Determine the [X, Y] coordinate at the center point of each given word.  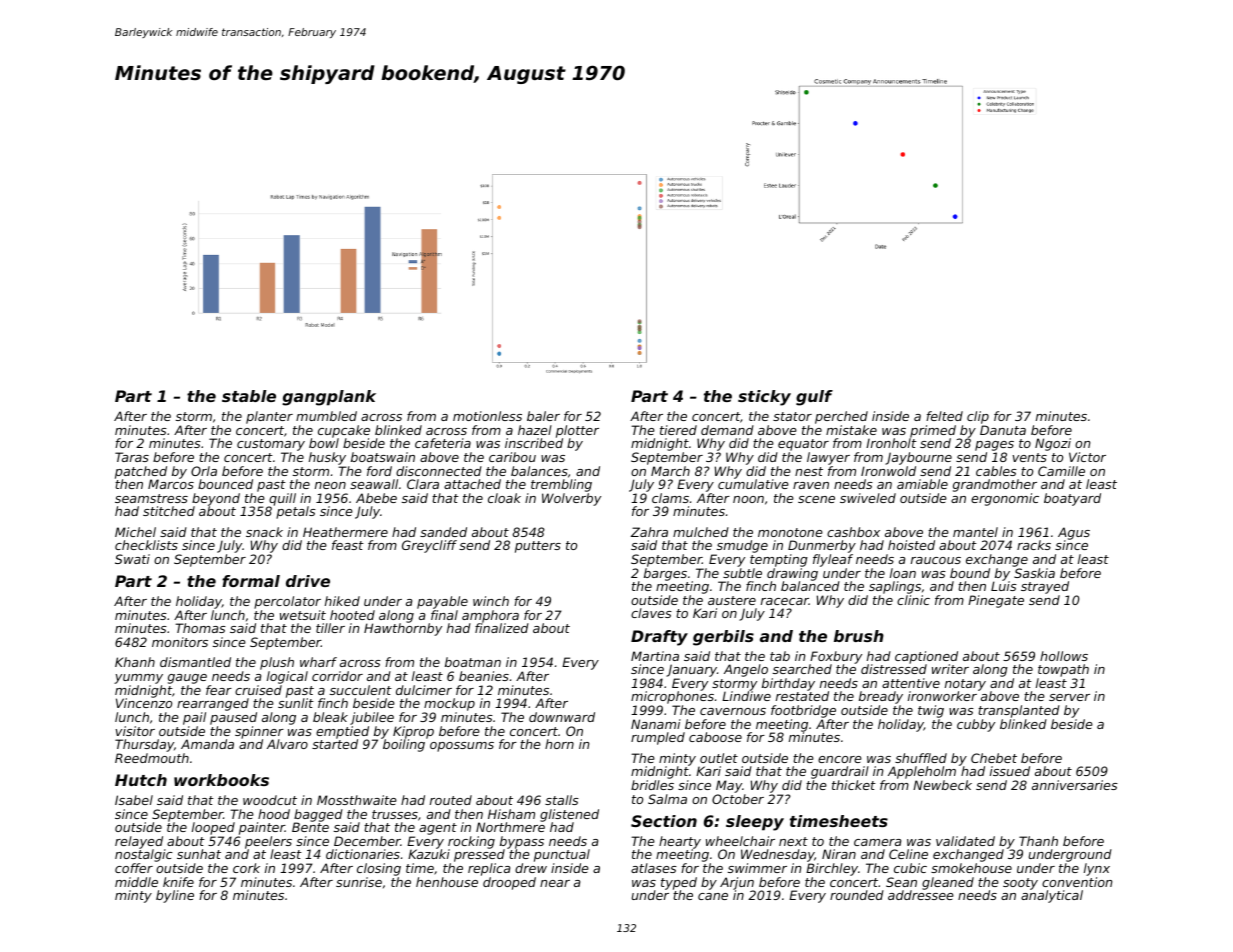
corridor [337, 676]
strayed [1045, 587]
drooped [509, 883]
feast [348, 545]
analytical [1052, 896]
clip [978, 417]
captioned [926, 657]
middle [136, 882]
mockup [449, 704]
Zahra [649, 532]
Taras [132, 457]
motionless [487, 416]
